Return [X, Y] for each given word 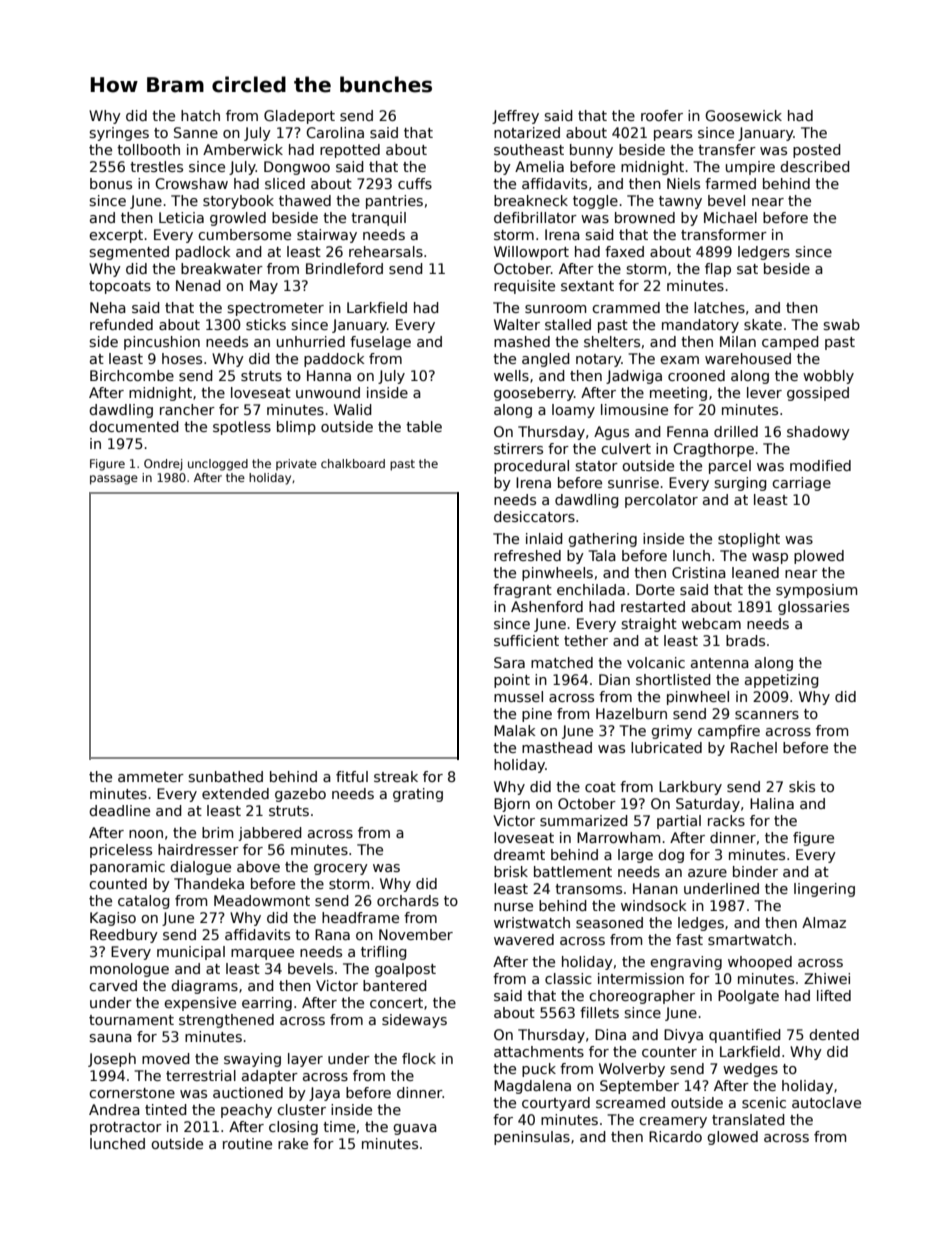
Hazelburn [631, 713]
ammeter [151, 777]
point [512, 681]
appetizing [782, 681]
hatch [200, 115]
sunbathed [225, 776]
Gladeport [299, 117]
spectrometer [275, 309]
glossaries [813, 608]
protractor [126, 1128]
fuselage [380, 343]
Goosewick [743, 115]
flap [718, 270]
